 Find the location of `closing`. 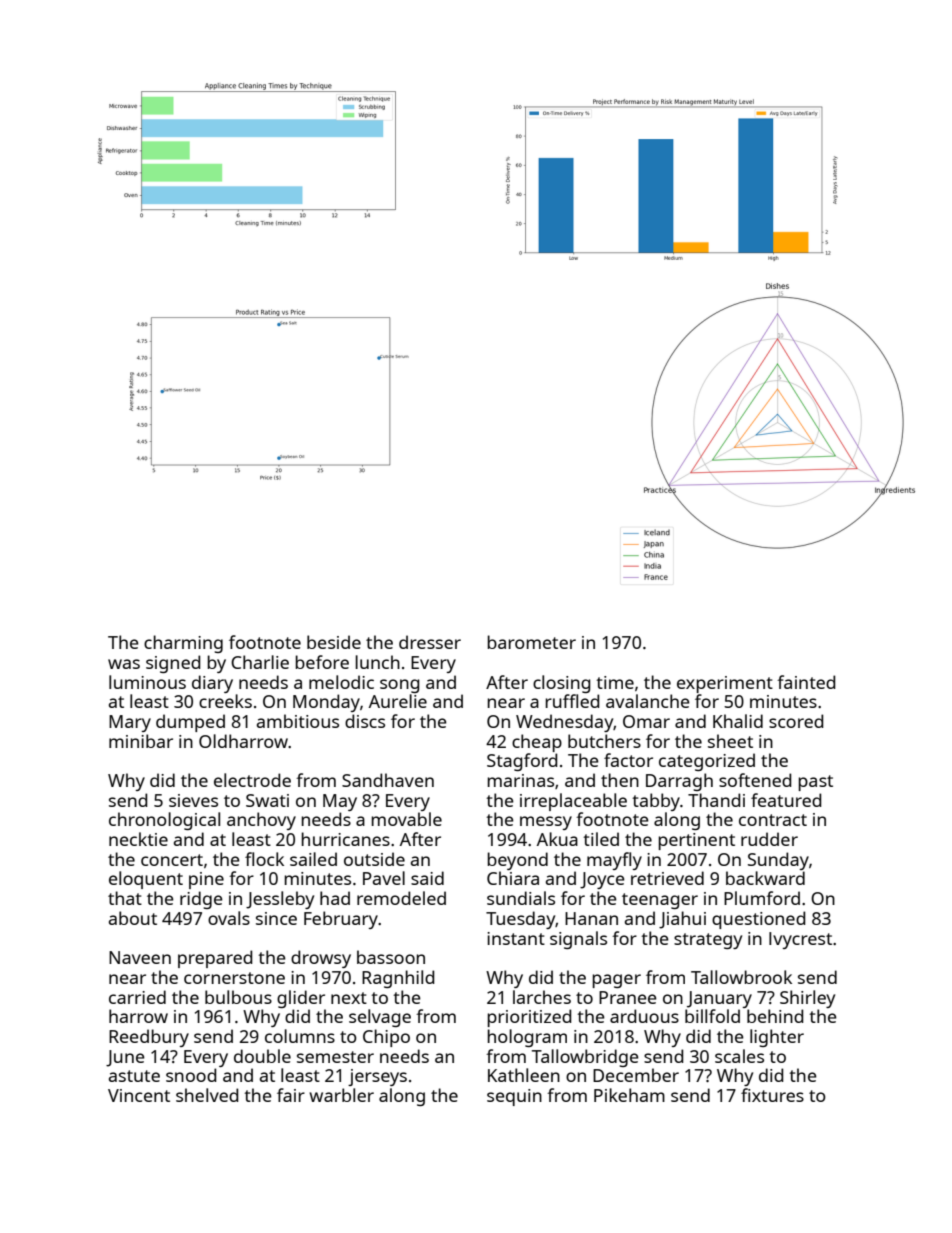

closing is located at coordinates (562, 684).
